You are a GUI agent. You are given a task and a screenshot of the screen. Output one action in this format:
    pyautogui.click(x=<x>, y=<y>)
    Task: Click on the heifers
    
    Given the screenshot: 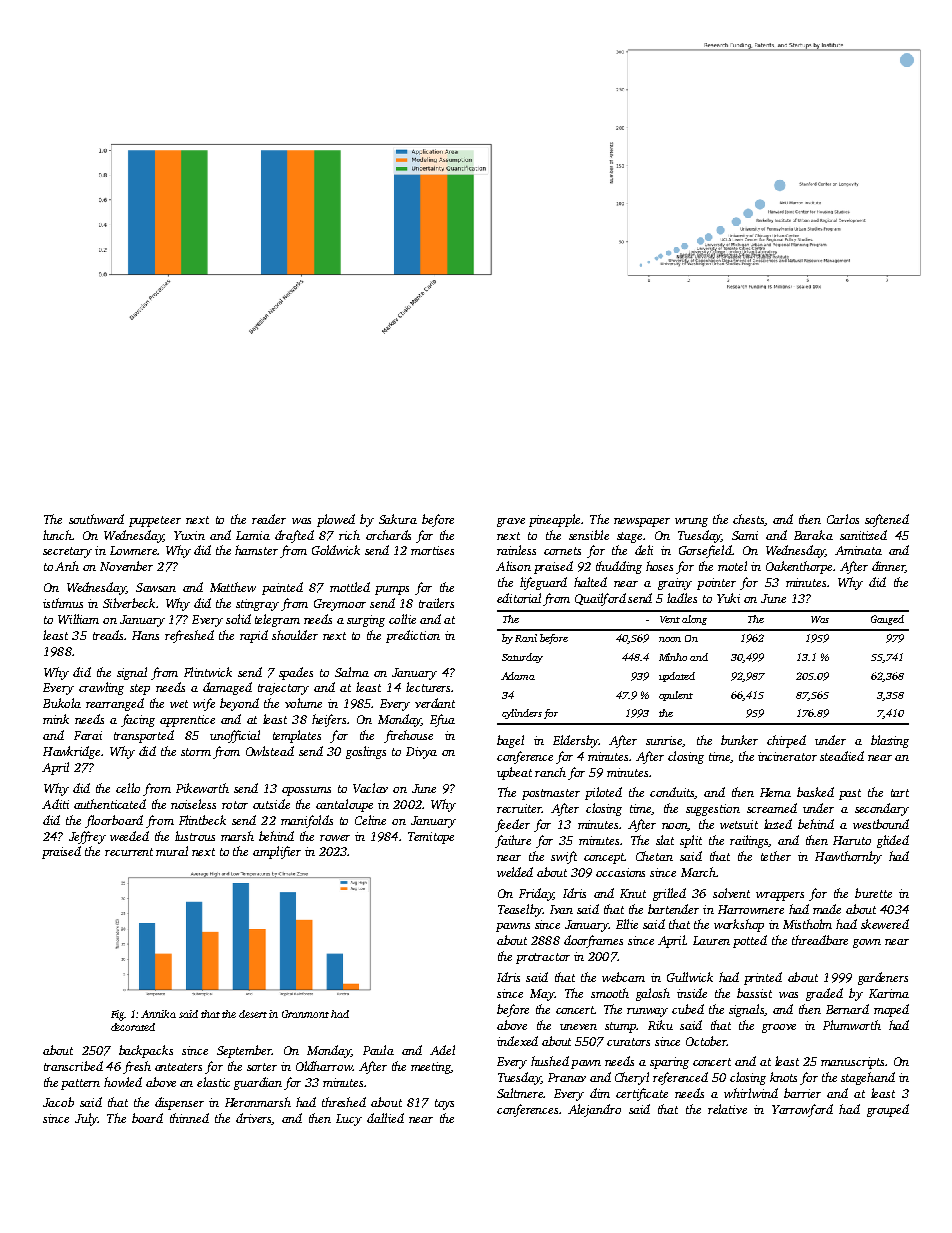 What is the action you would take?
    pyautogui.click(x=329, y=720)
